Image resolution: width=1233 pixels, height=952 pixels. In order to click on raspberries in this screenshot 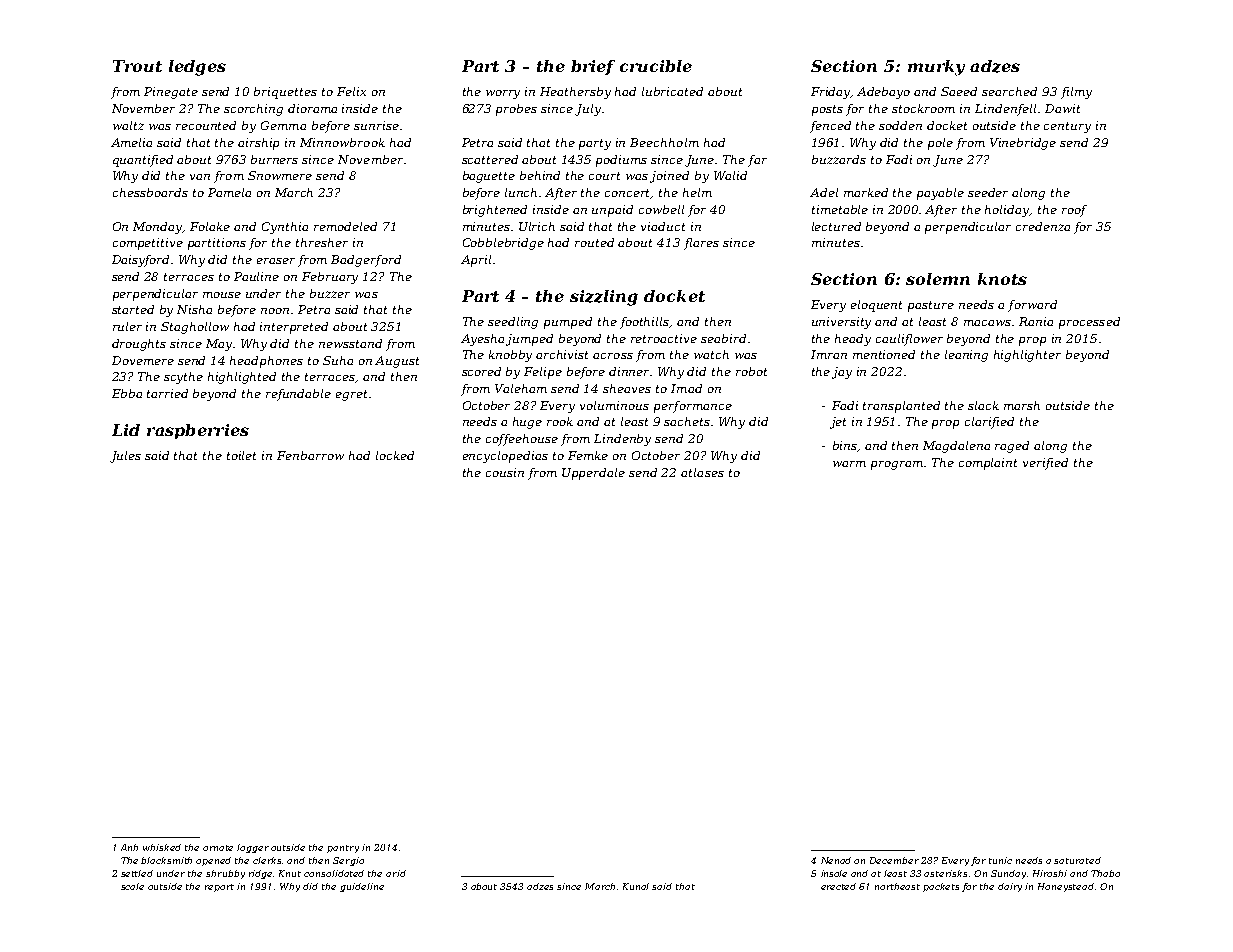, I will do `click(198, 431)`.
